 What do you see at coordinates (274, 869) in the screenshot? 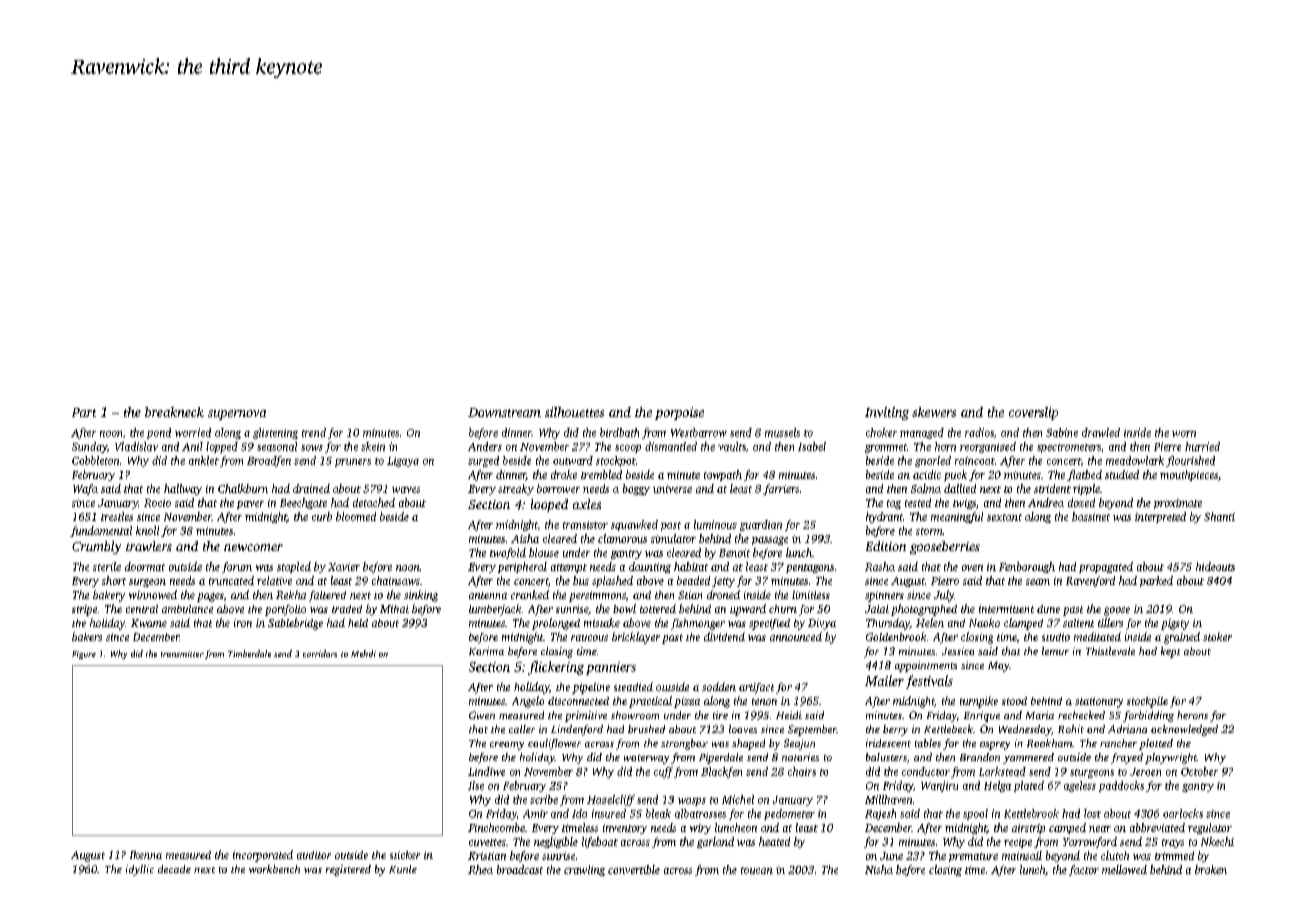
I see `workbench` at bounding box center [274, 869].
